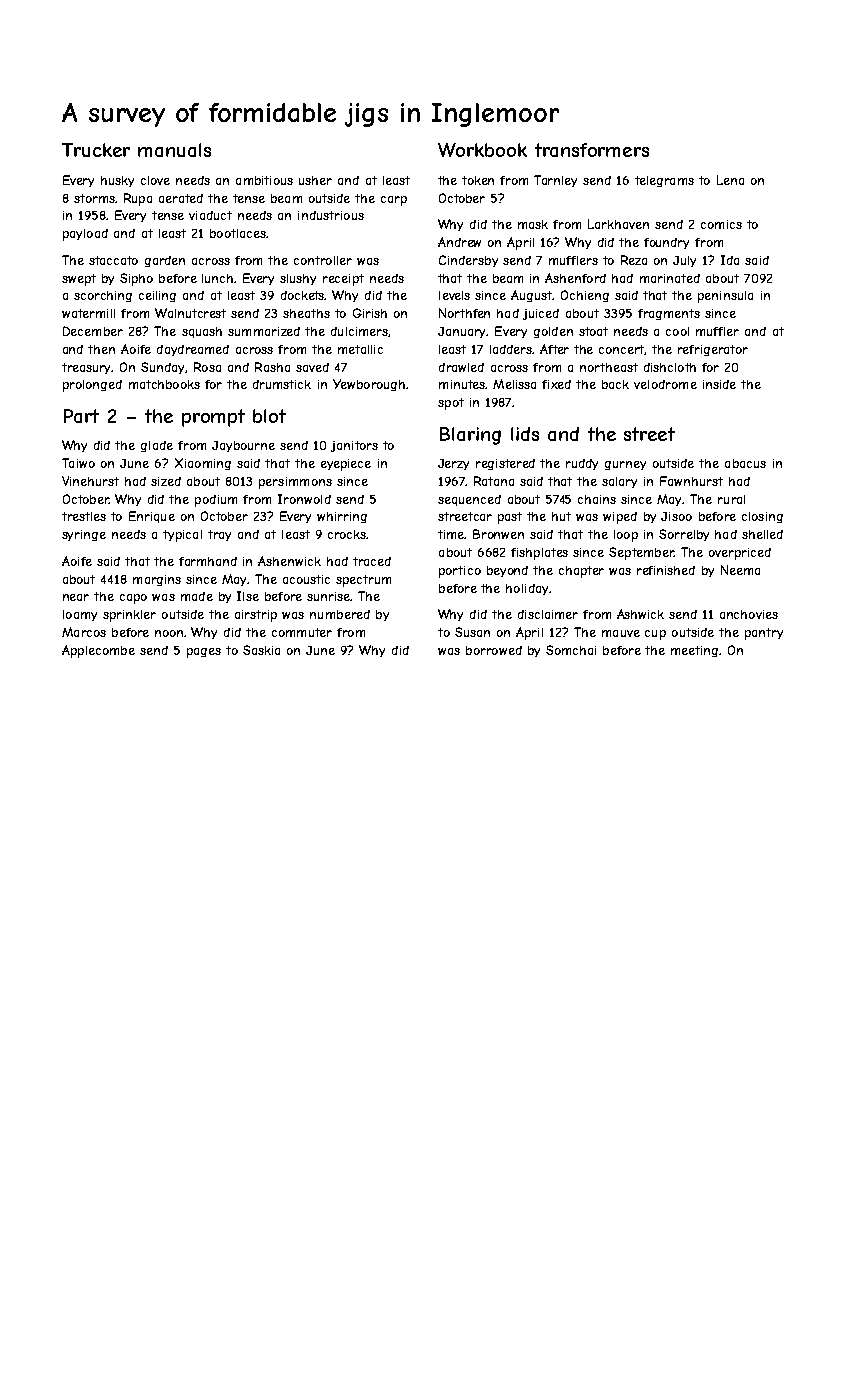  I want to click on time, so click(451, 534).
